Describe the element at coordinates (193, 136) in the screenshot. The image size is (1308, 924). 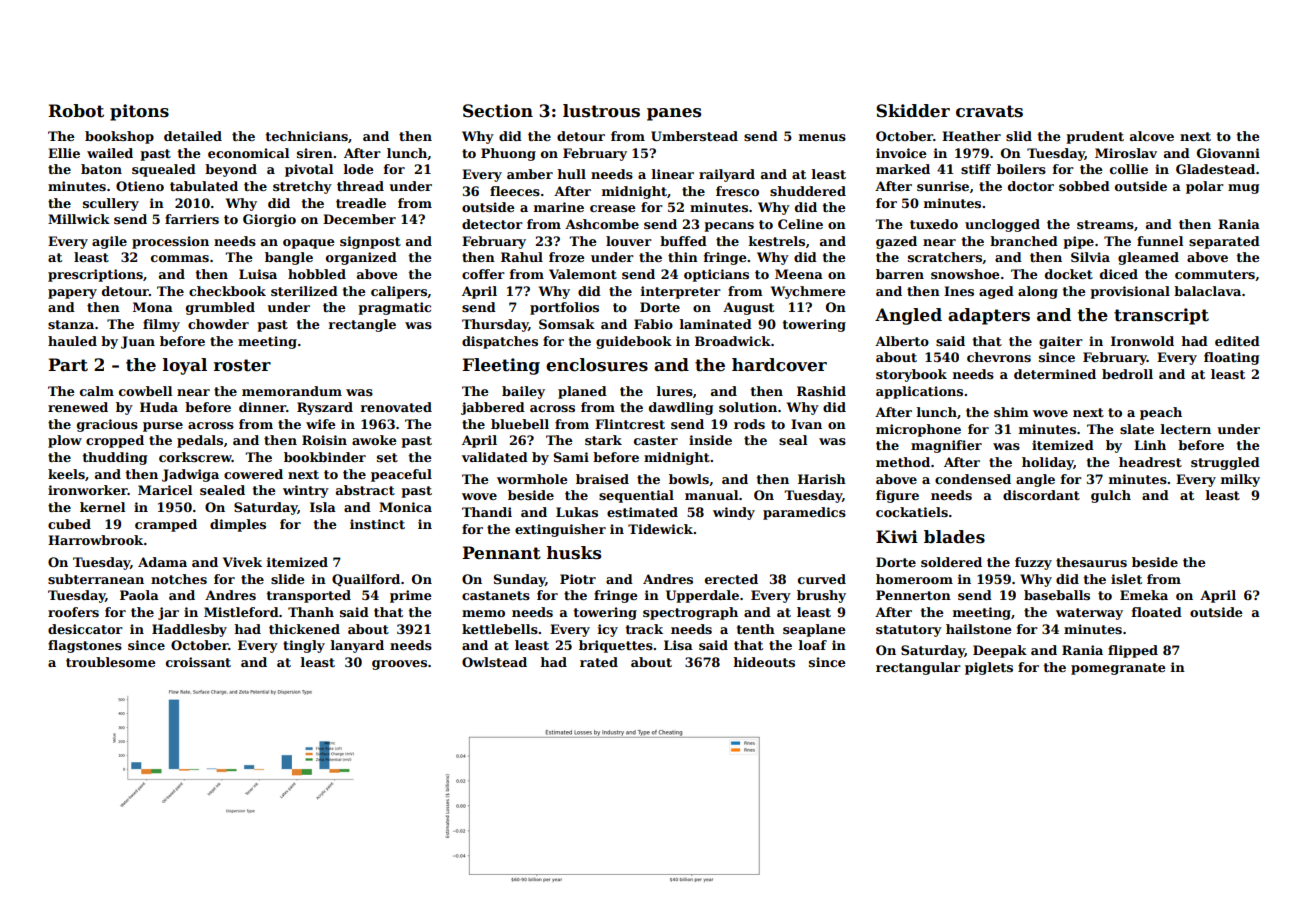
I see `detailed` at that location.
